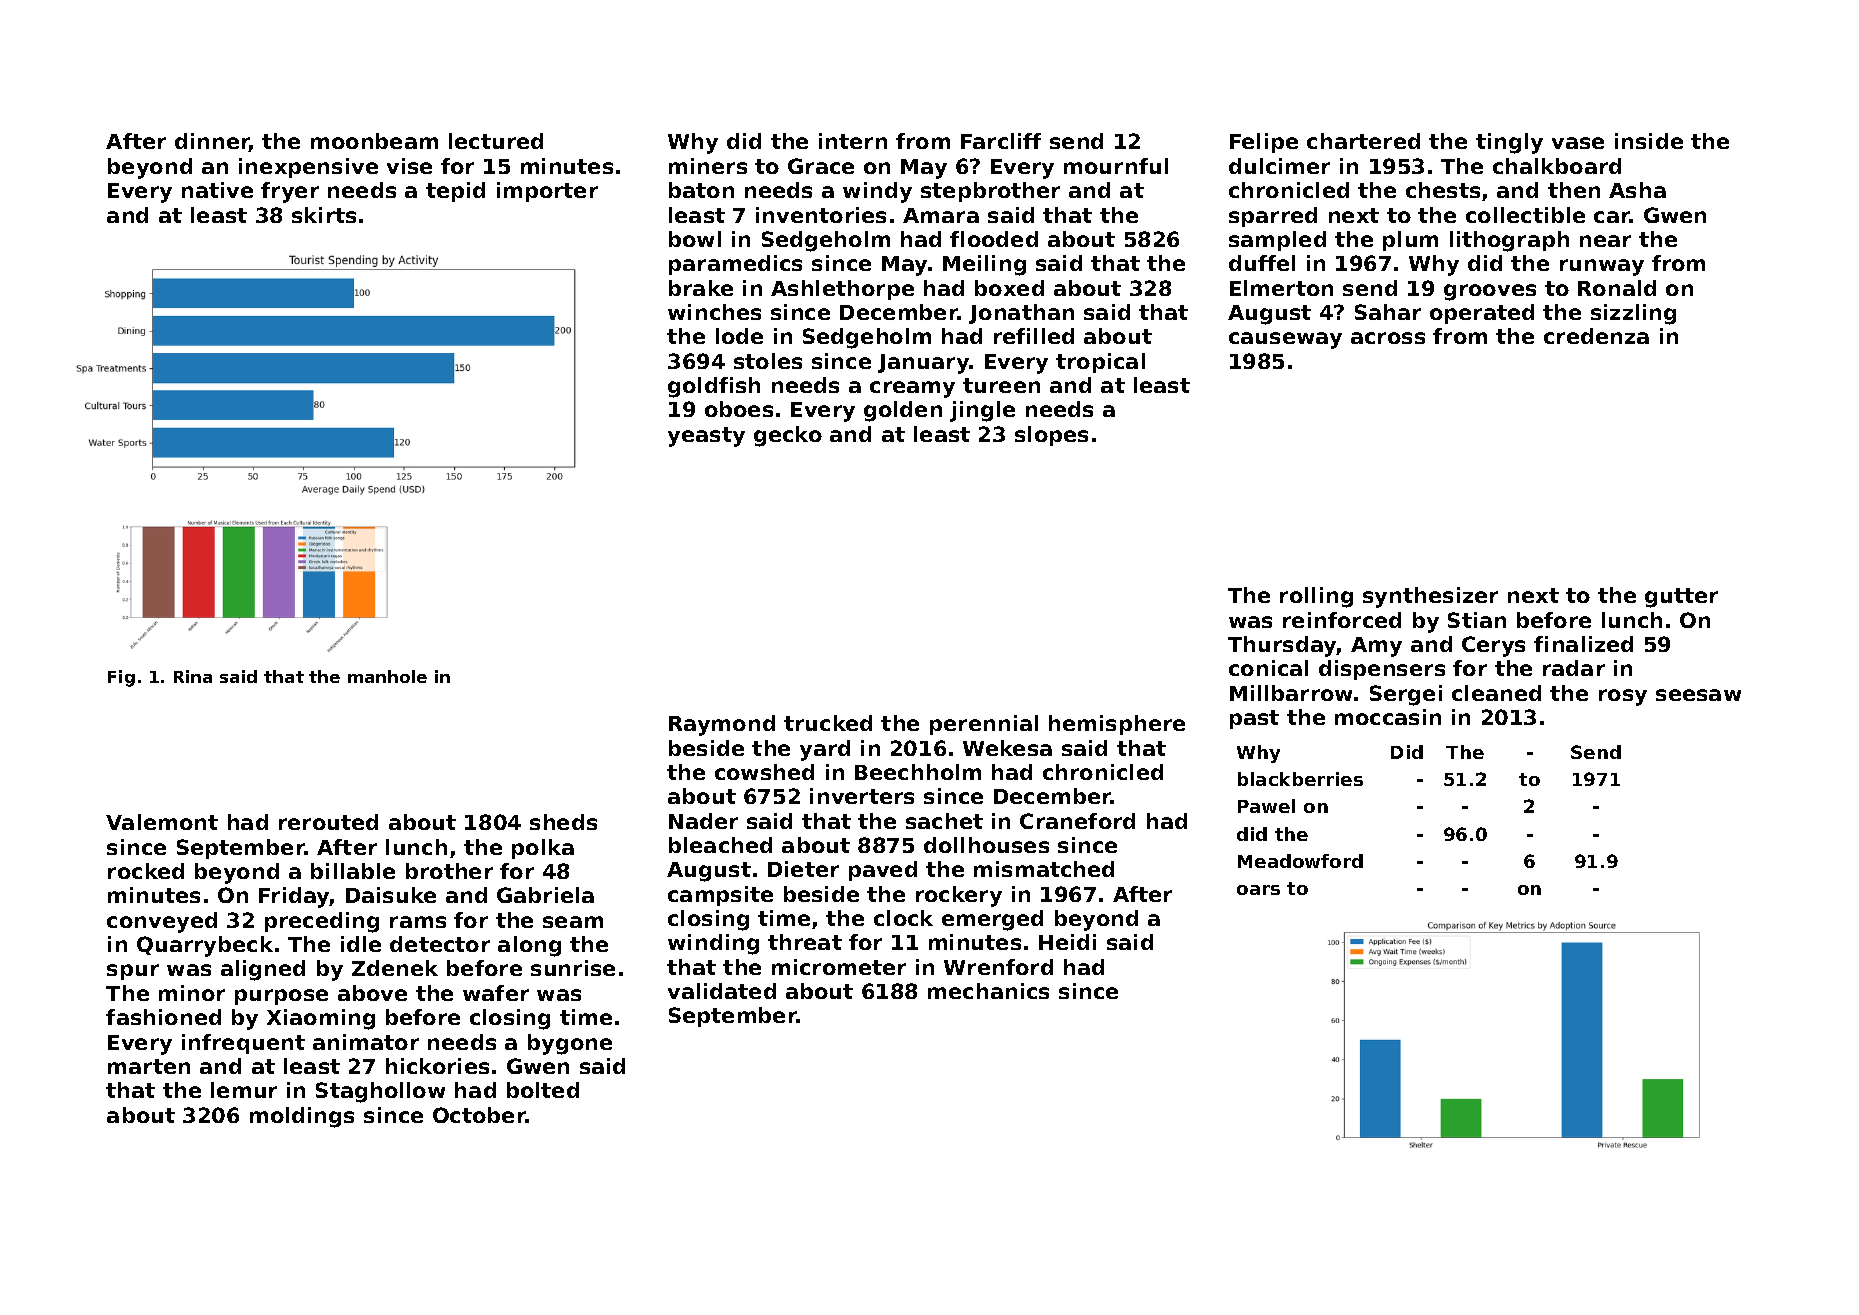 Image resolution: width=1859 pixels, height=1315 pixels. I want to click on credenza, so click(1596, 336).
